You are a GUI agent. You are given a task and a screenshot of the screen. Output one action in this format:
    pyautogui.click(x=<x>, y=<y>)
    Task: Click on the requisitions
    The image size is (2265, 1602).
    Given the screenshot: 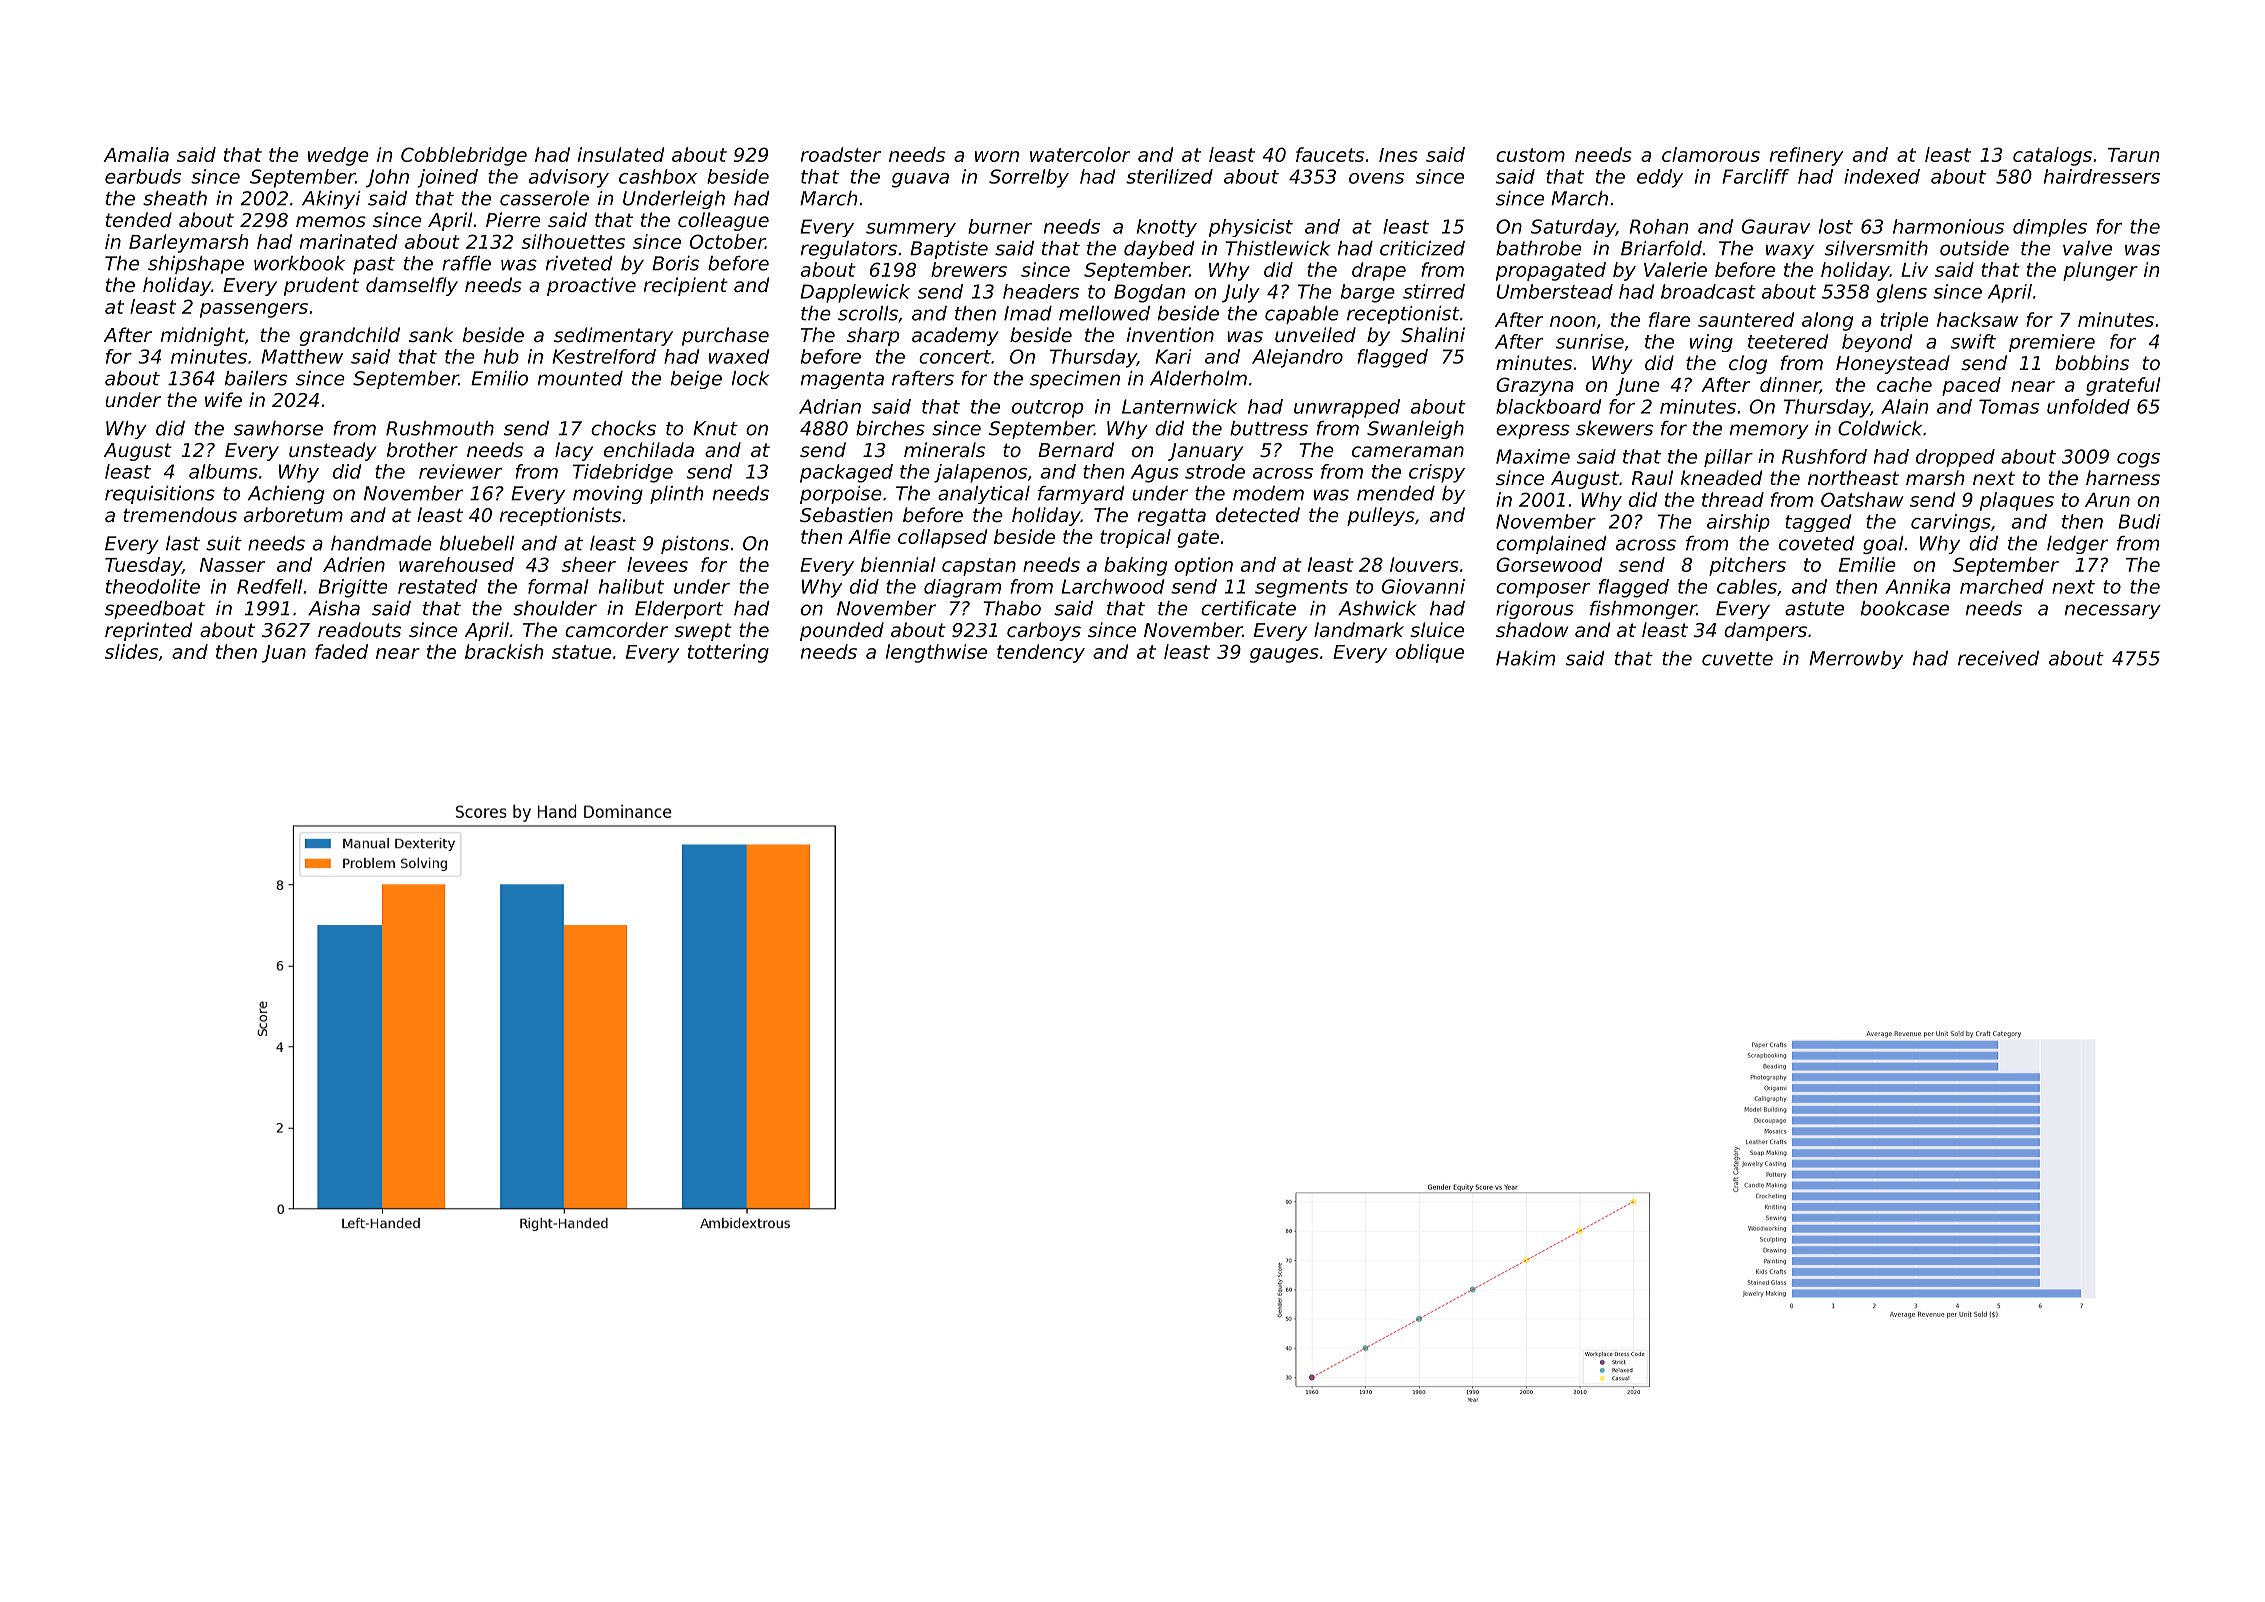 What is the action you would take?
    pyautogui.click(x=160, y=495)
